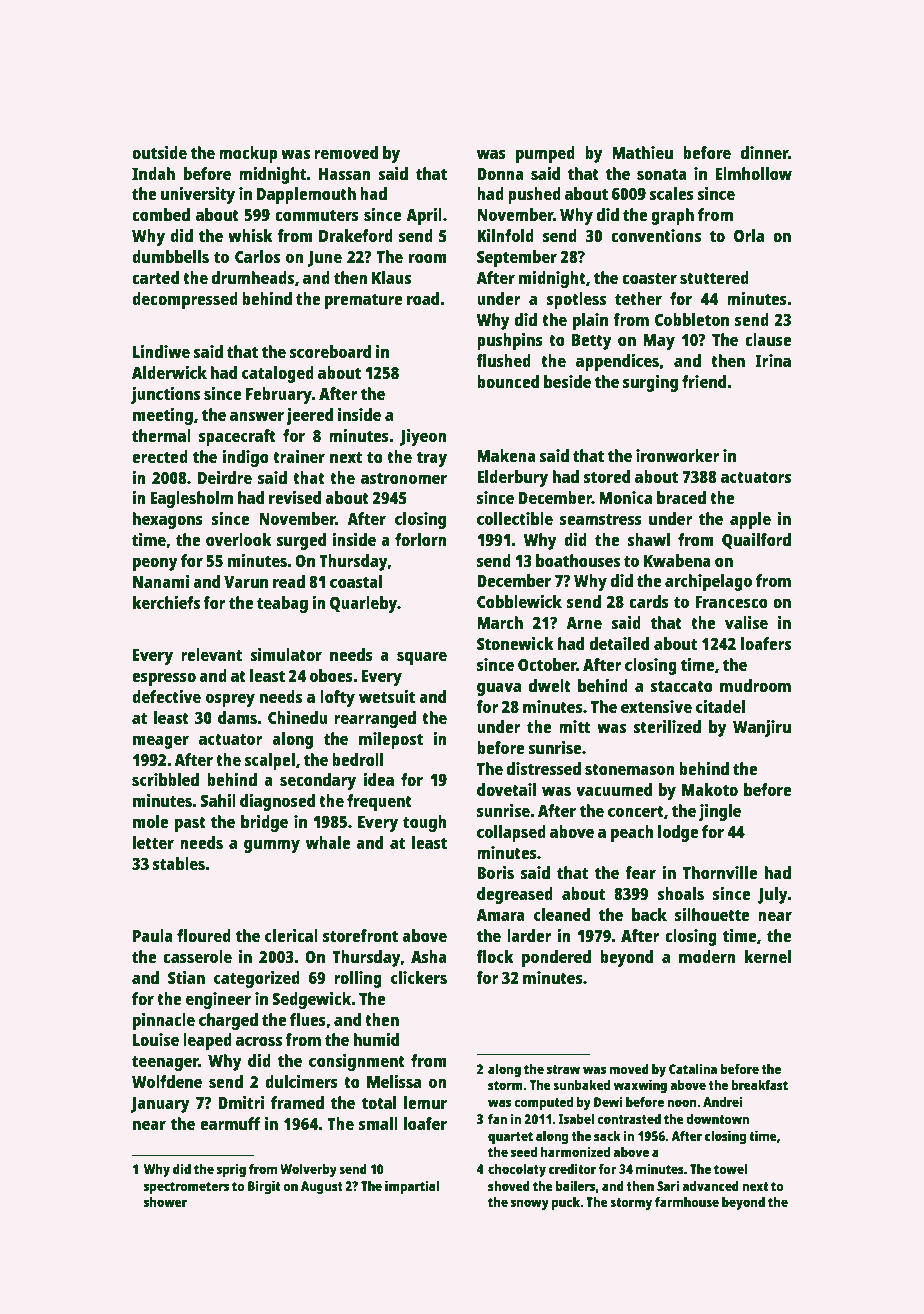 The image size is (924, 1314). Describe the element at coordinates (163, 416) in the page. I see `meeting` at that location.
